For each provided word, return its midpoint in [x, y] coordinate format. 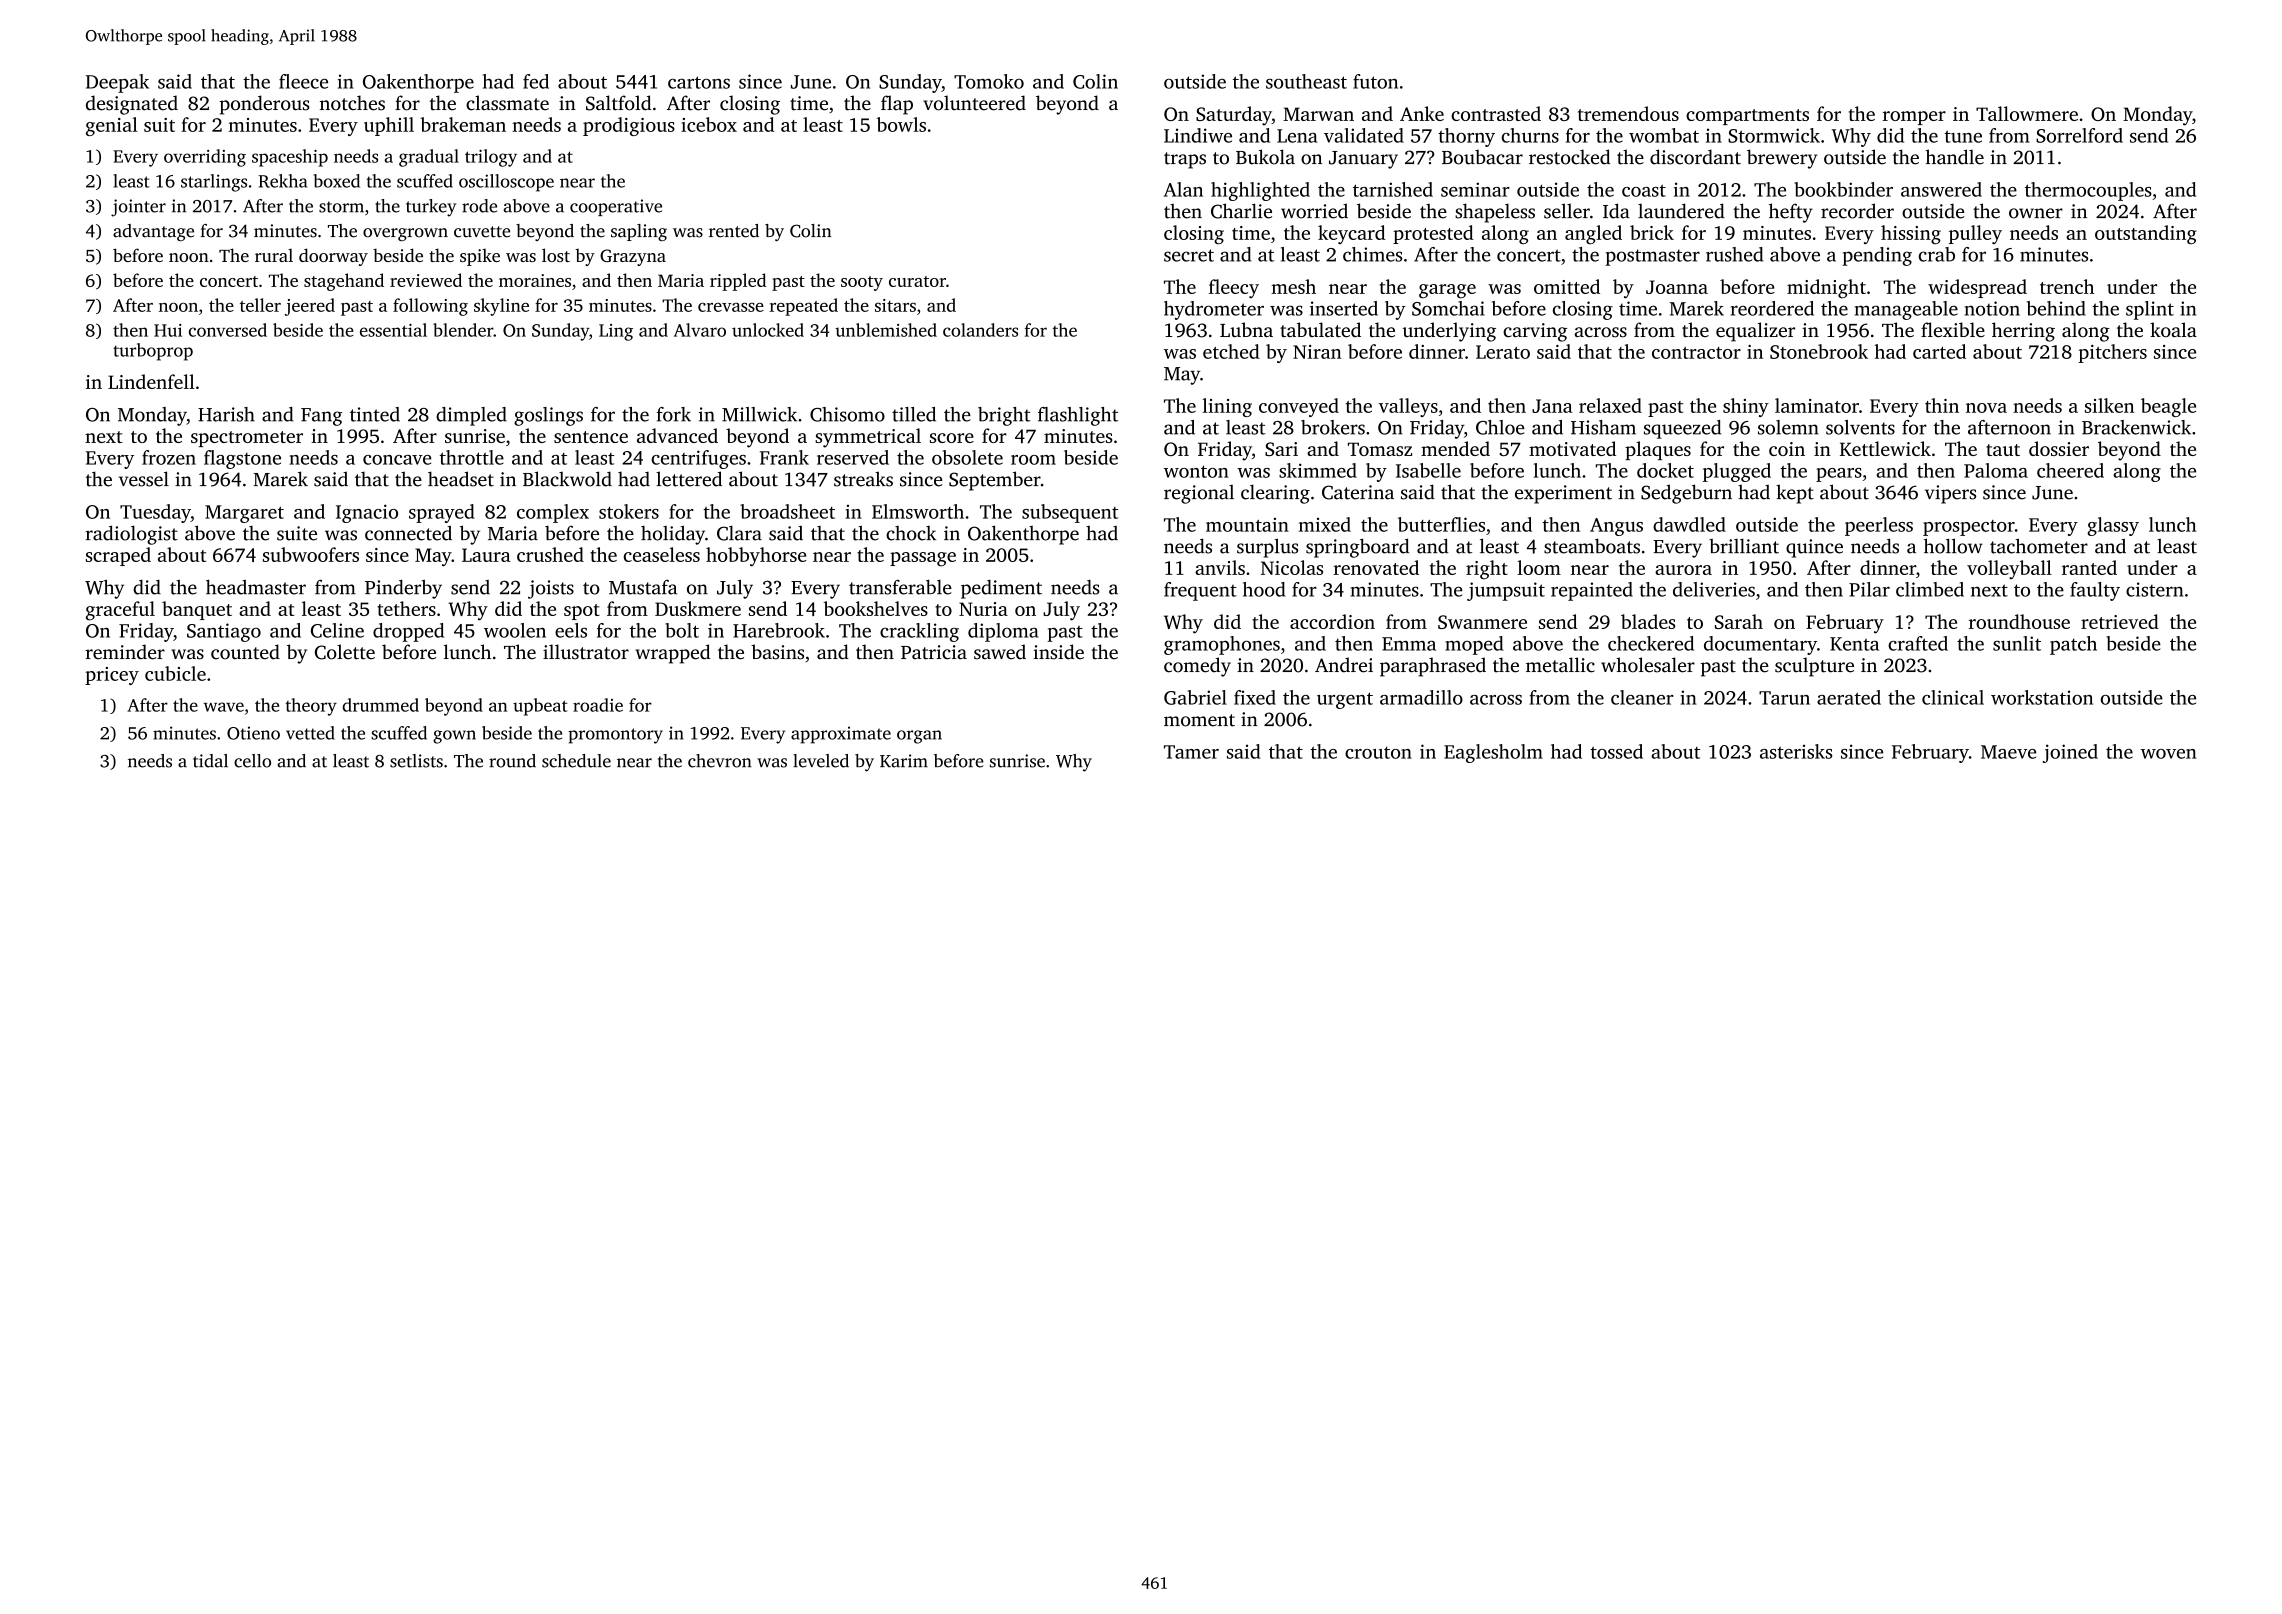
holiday [673, 535]
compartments [1747, 117]
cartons [699, 82]
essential [393, 330]
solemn [1788, 427]
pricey [112, 676]
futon [1375, 81]
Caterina [1358, 492]
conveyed [1299, 407]
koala [2173, 330]
